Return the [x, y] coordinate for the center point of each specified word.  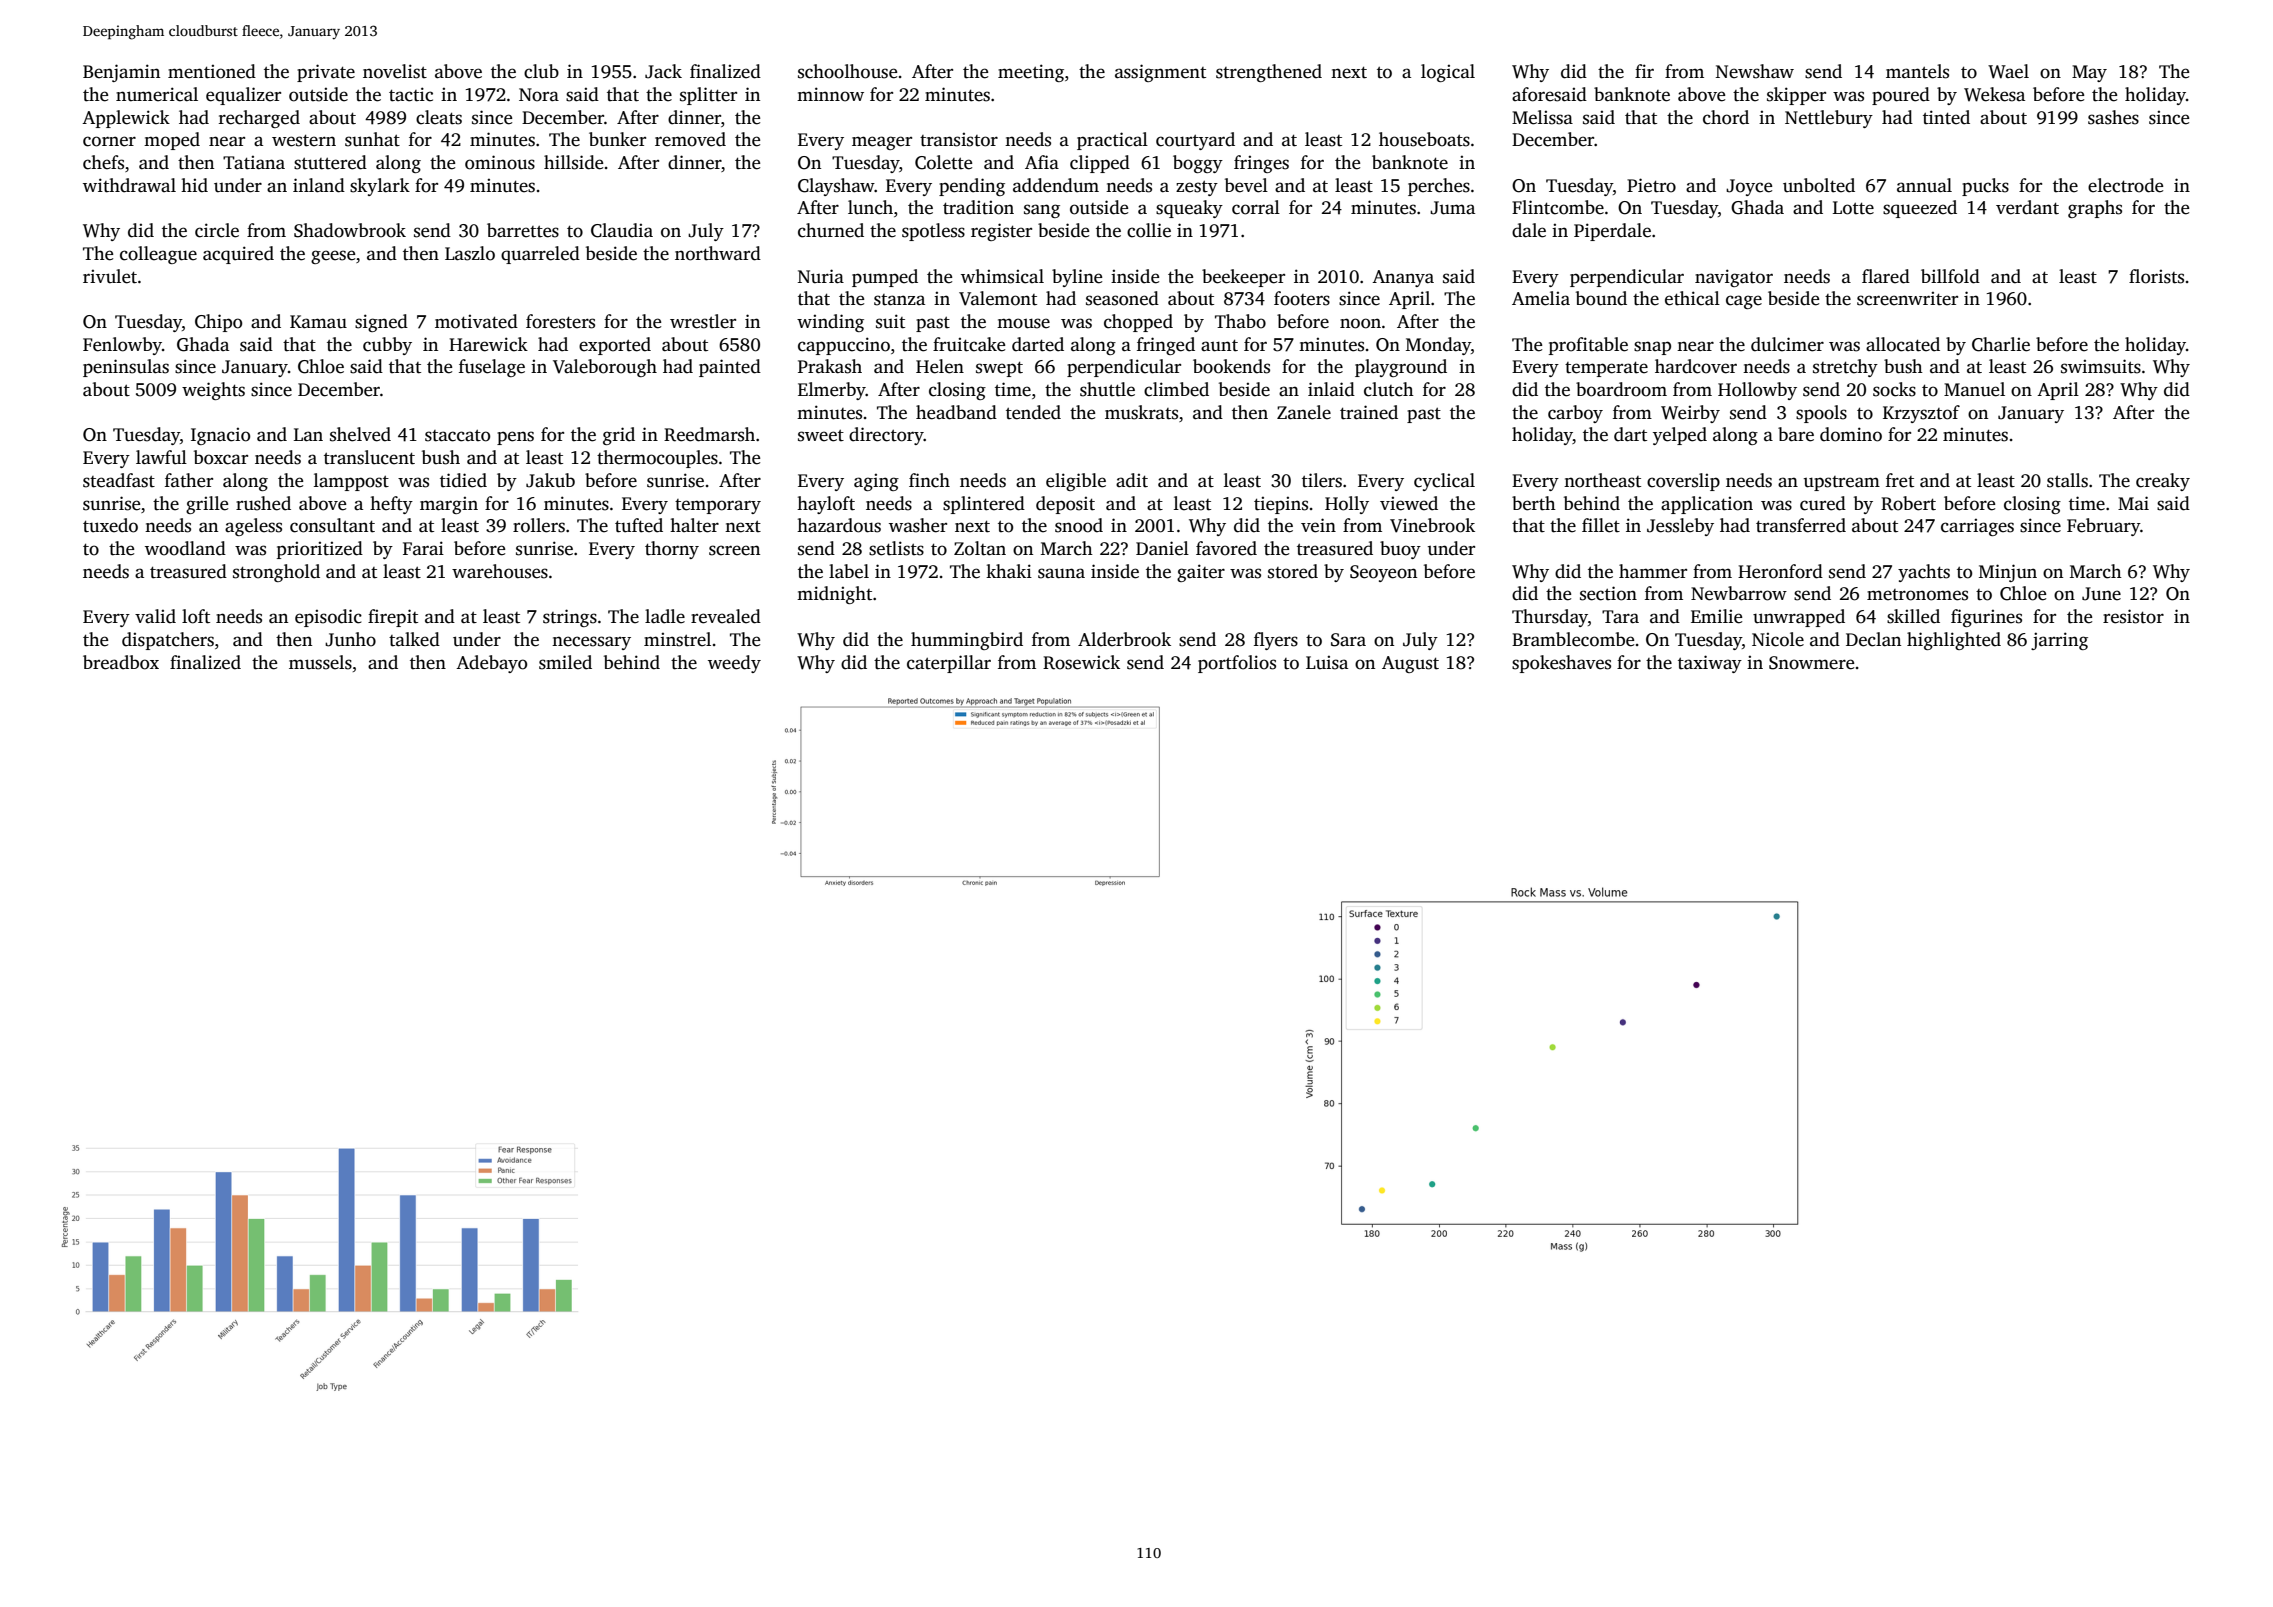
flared [1886, 276]
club [541, 71]
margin [449, 505]
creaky [2163, 482]
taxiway [1710, 664]
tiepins [1281, 505]
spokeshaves [1561, 664]
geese [333, 257]
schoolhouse [847, 71]
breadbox [121, 662]
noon [1360, 323]
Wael [2008, 71]
